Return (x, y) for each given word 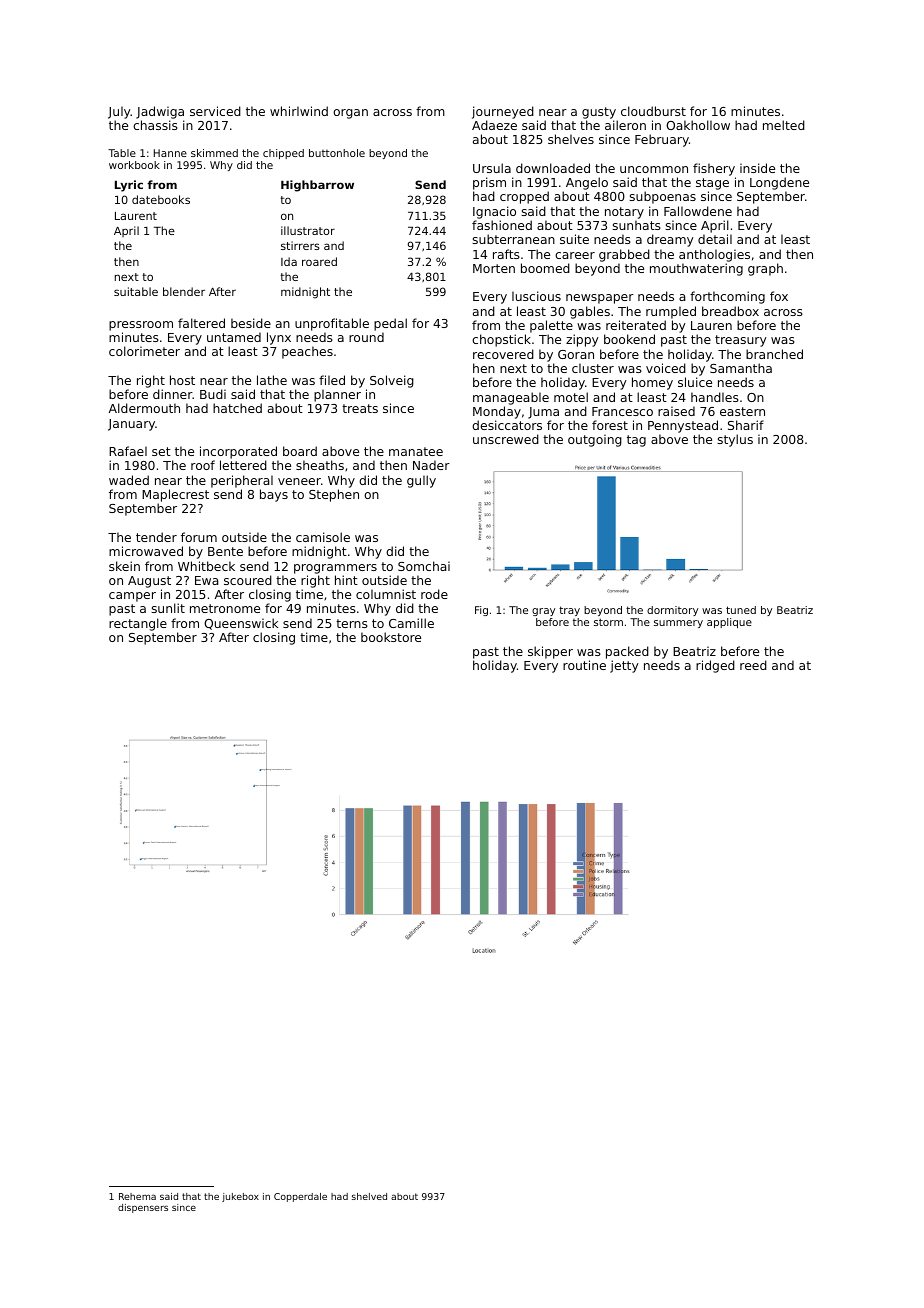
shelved (369, 1196)
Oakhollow (698, 125)
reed (753, 665)
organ (350, 114)
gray (543, 612)
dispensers (143, 1208)
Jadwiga (160, 112)
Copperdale (300, 1197)
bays (274, 495)
